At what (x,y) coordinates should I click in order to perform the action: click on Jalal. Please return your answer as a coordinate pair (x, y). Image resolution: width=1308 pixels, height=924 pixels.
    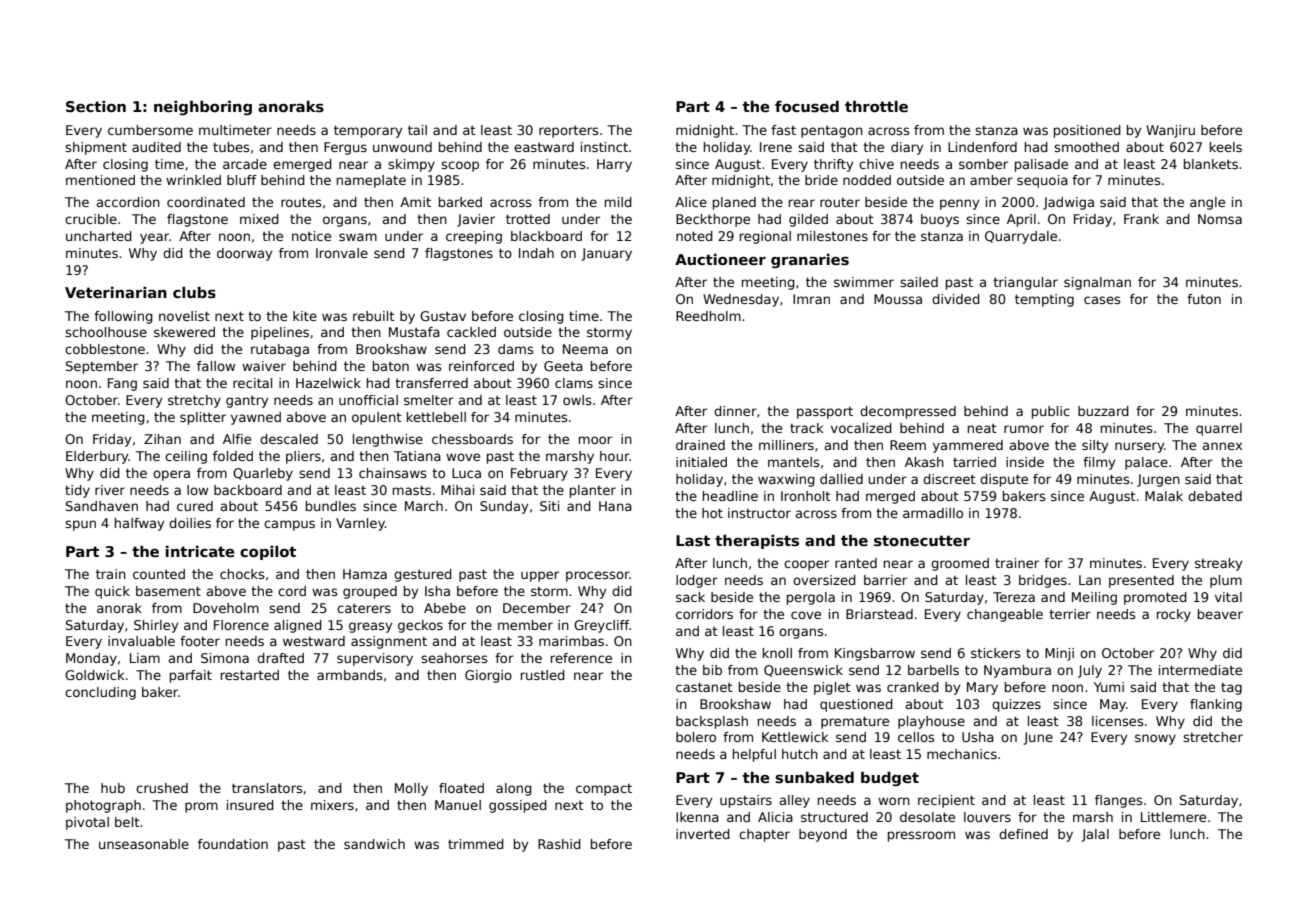
    Looking at the image, I should click on (1095, 835).
